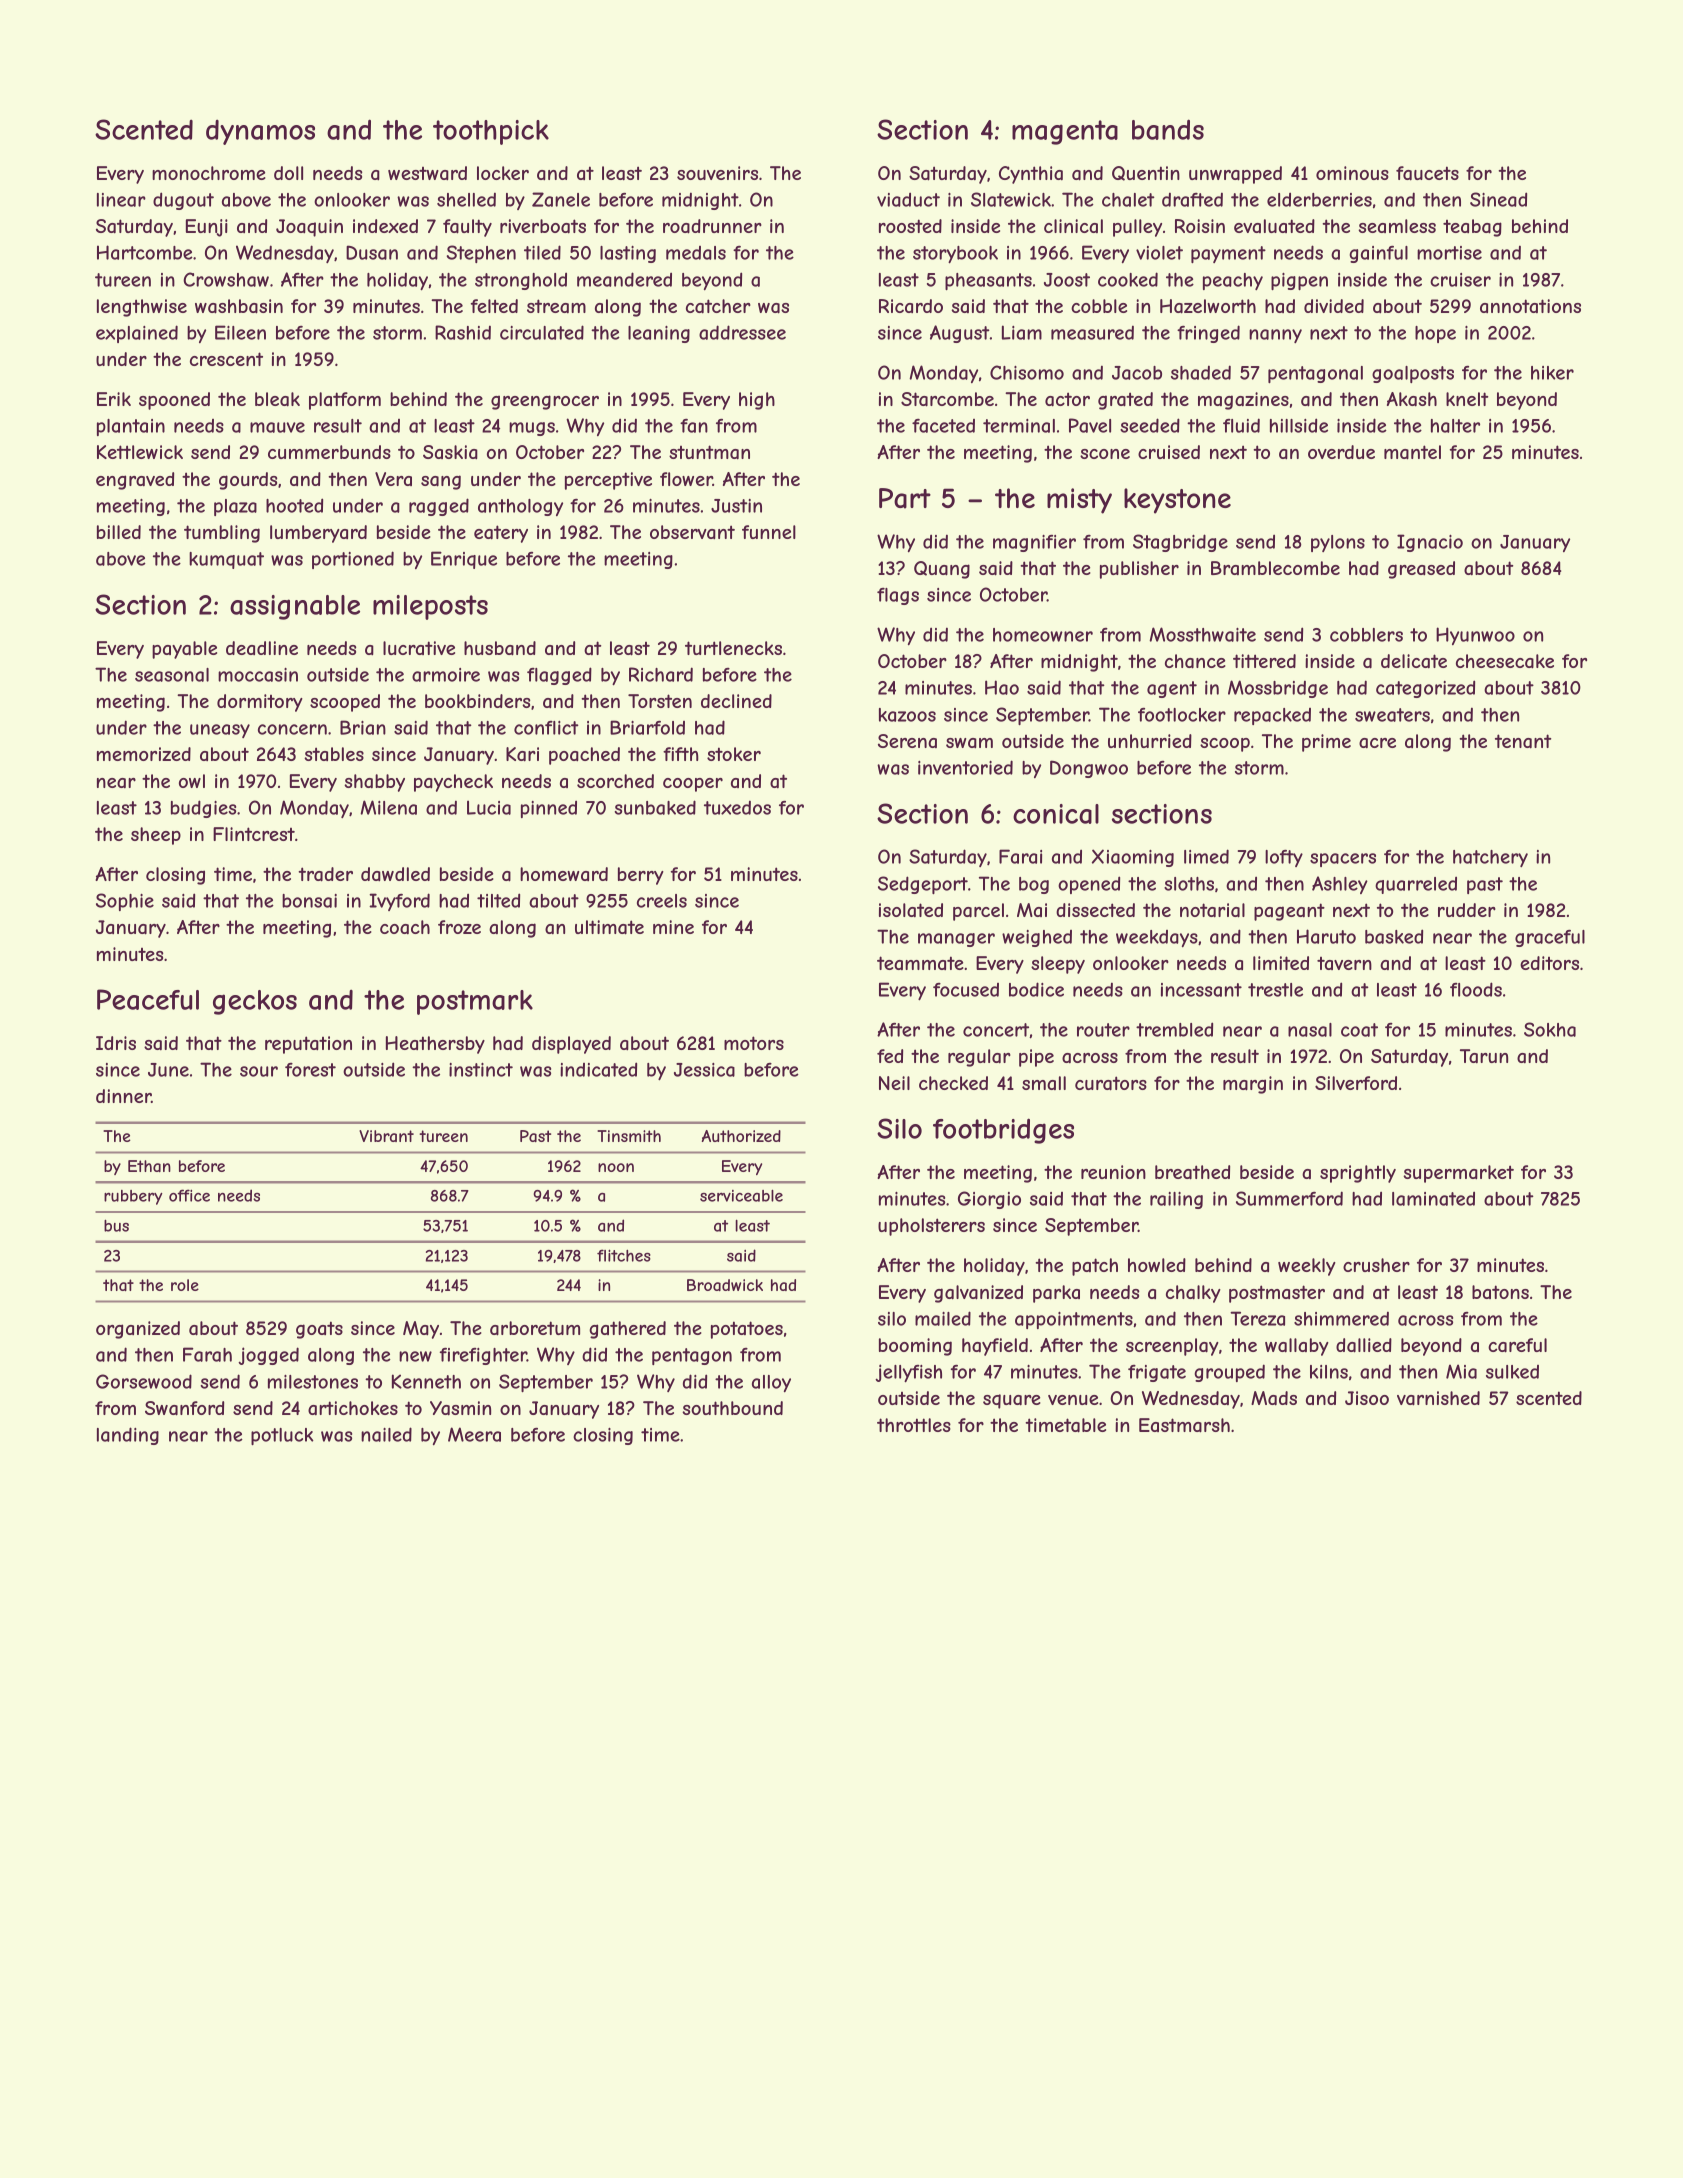 This screenshot has height=2178, width=1683. Describe the element at coordinates (1433, 1199) in the screenshot. I see `laminated` at that location.
